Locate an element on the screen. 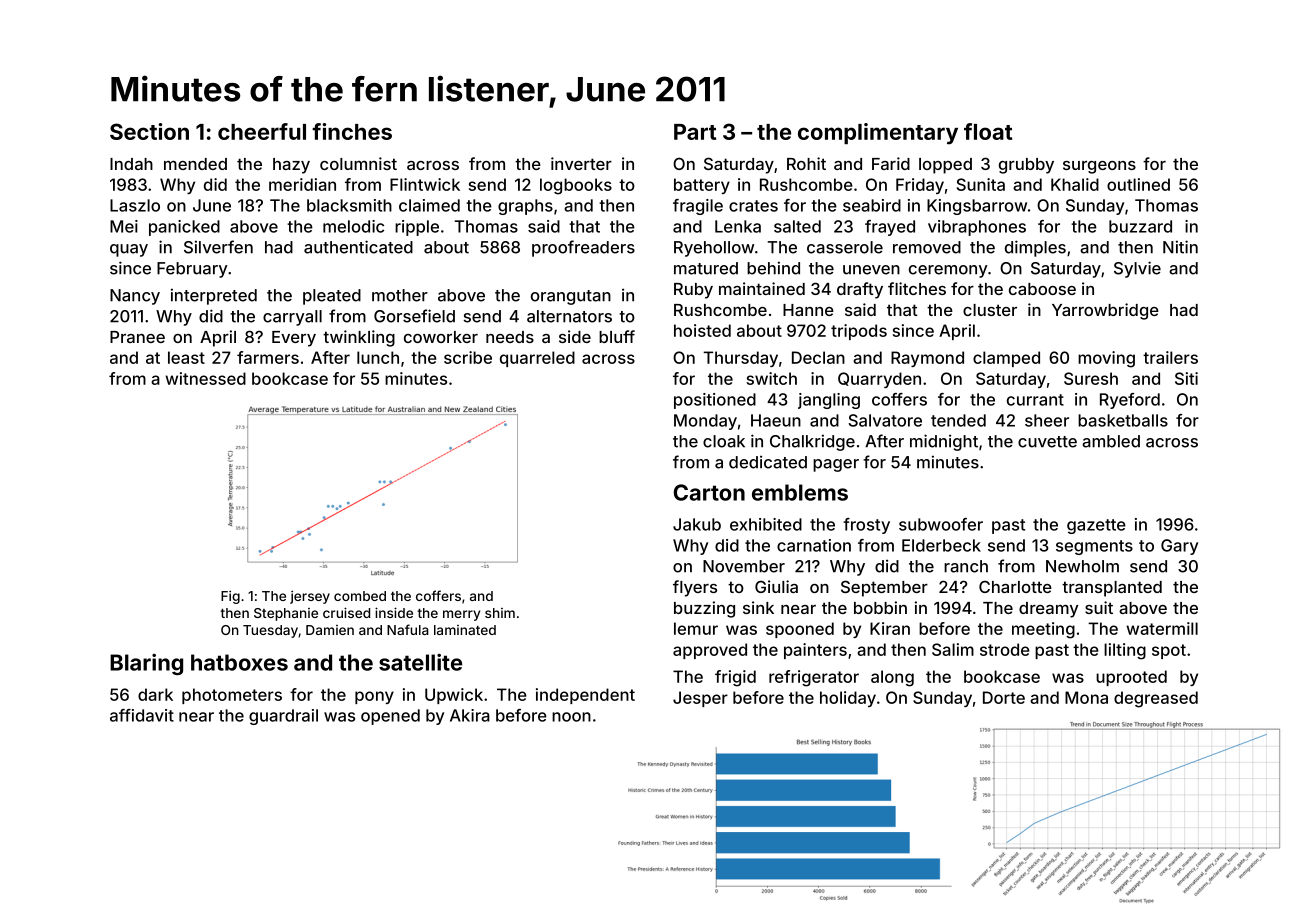 The image size is (1308, 924). battery is located at coordinates (702, 186).
